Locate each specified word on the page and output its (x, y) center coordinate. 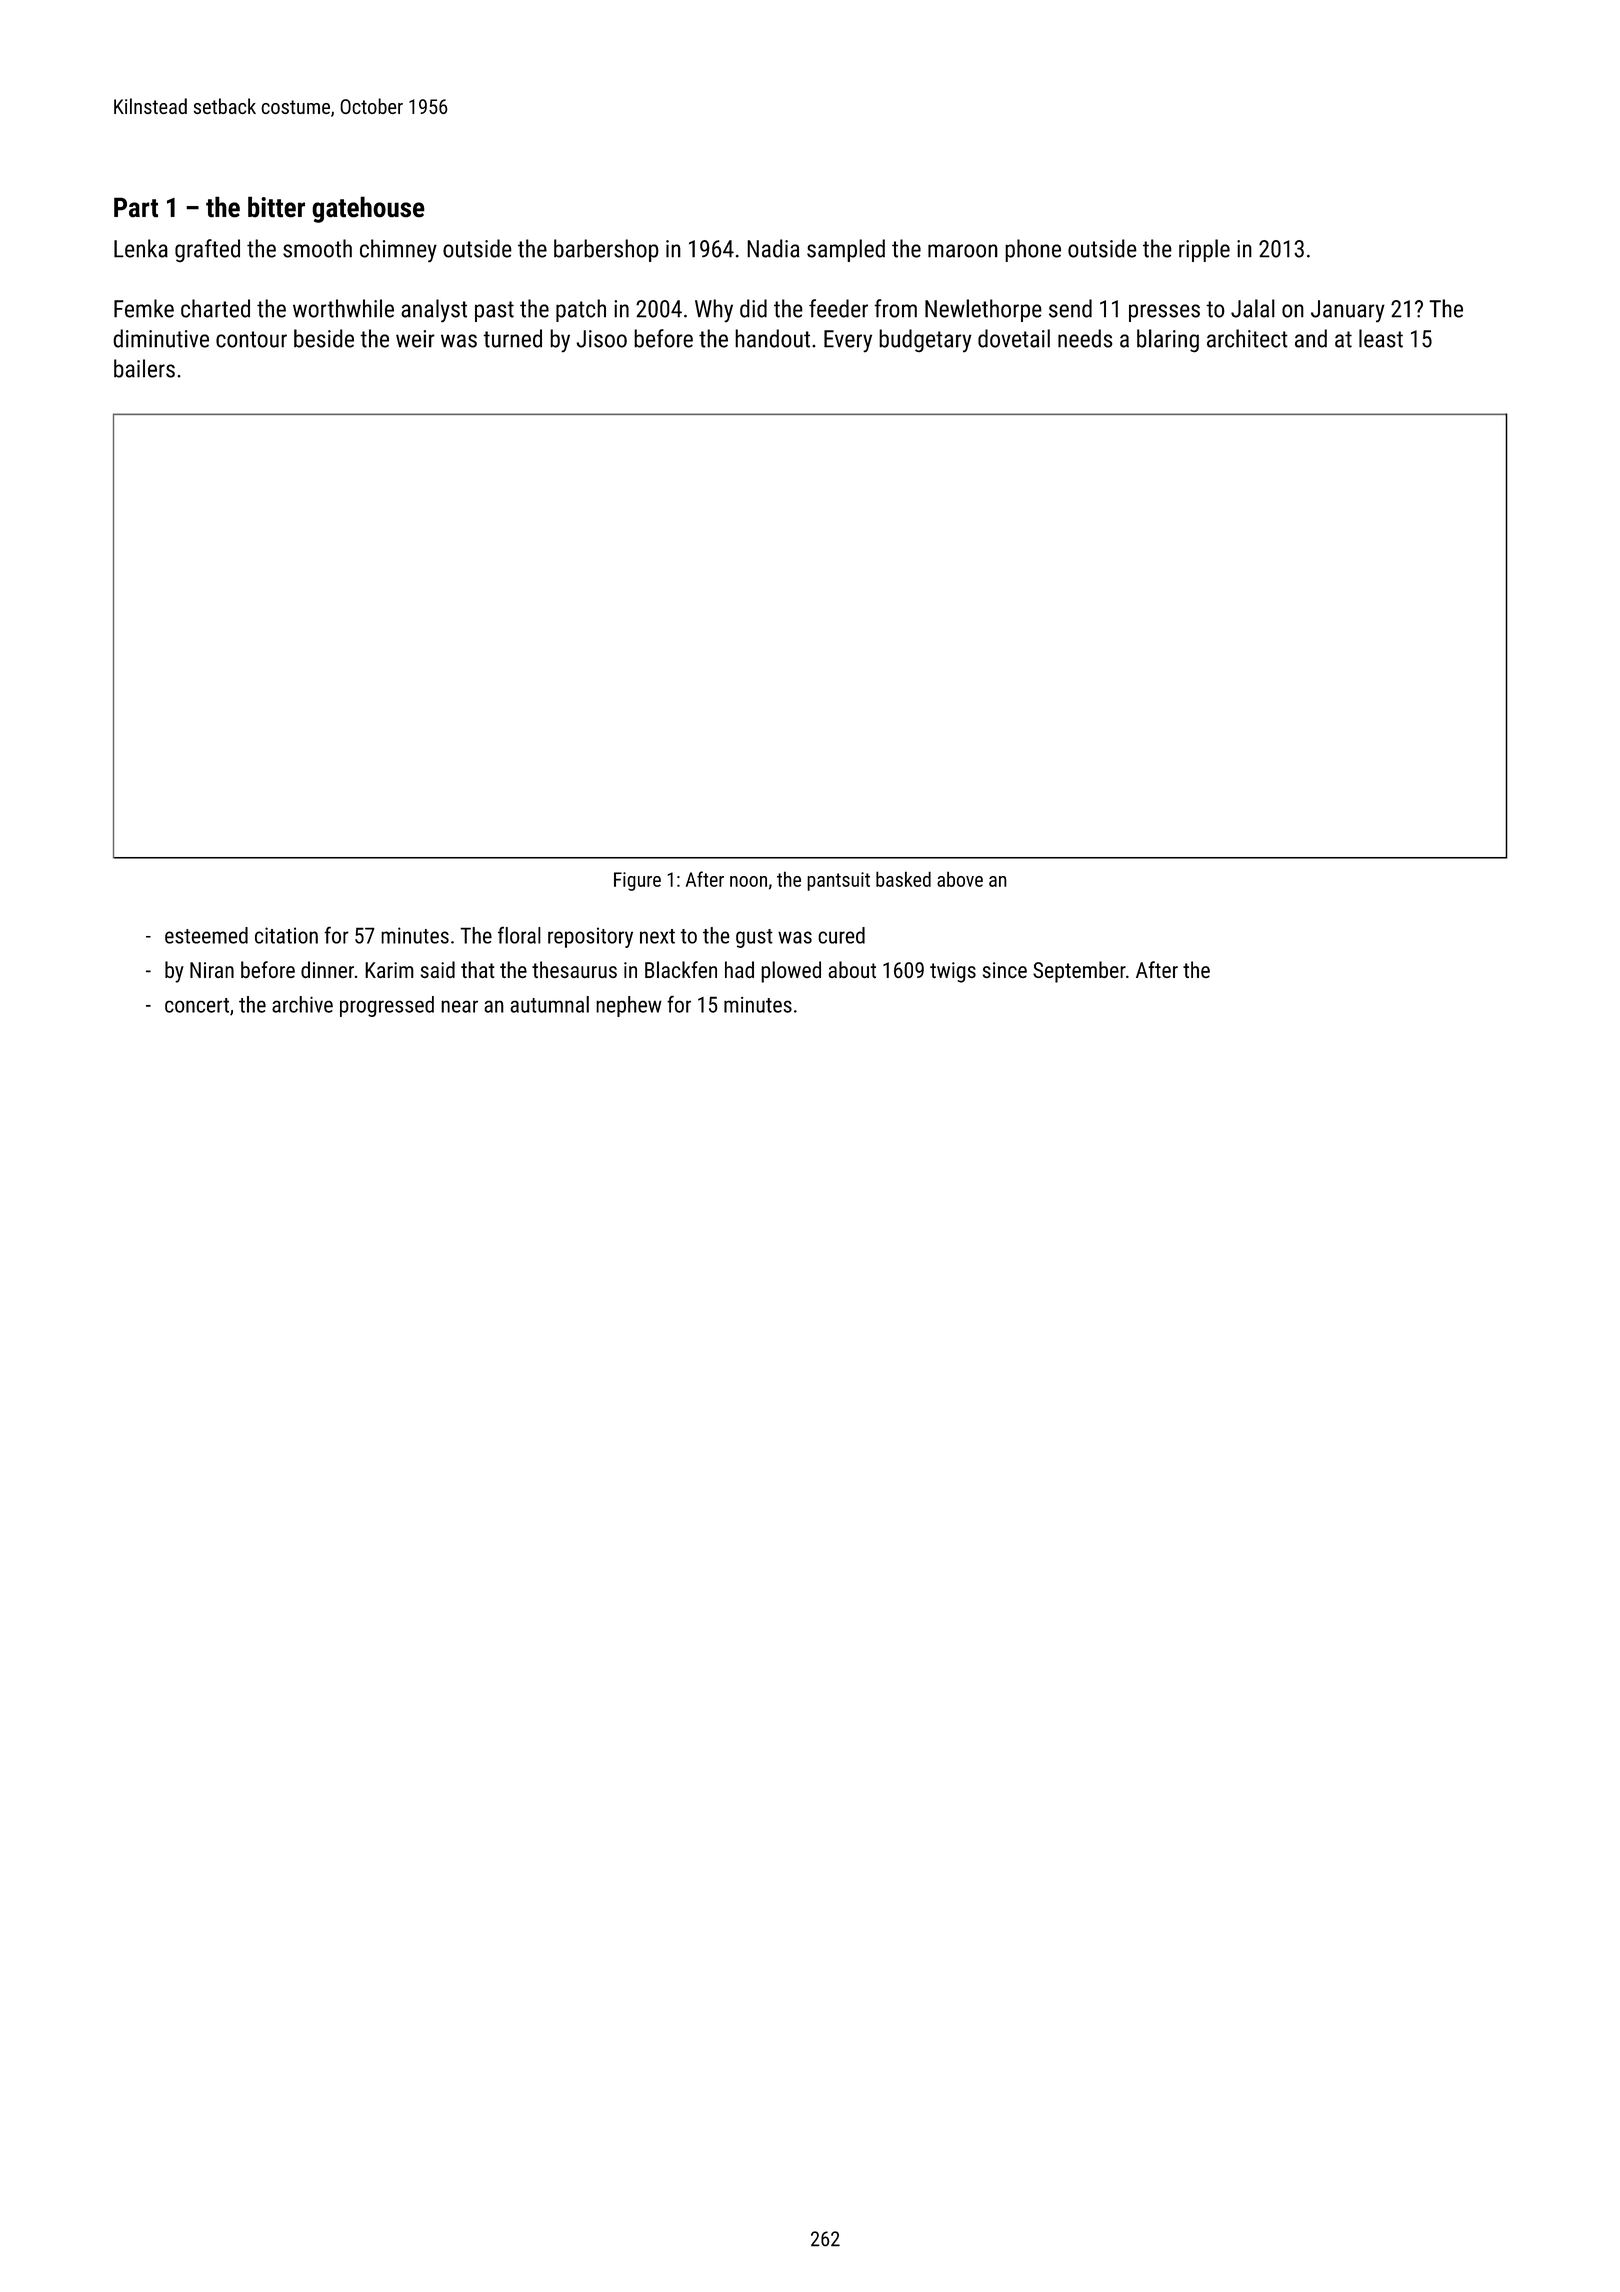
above (960, 879)
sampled (846, 250)
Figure (637, 881)
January (1348, 311)
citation (286, 935)
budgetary (925, 340)
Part (136, 207)
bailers (144, 368)
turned (512, 338)
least (1381, 338)
